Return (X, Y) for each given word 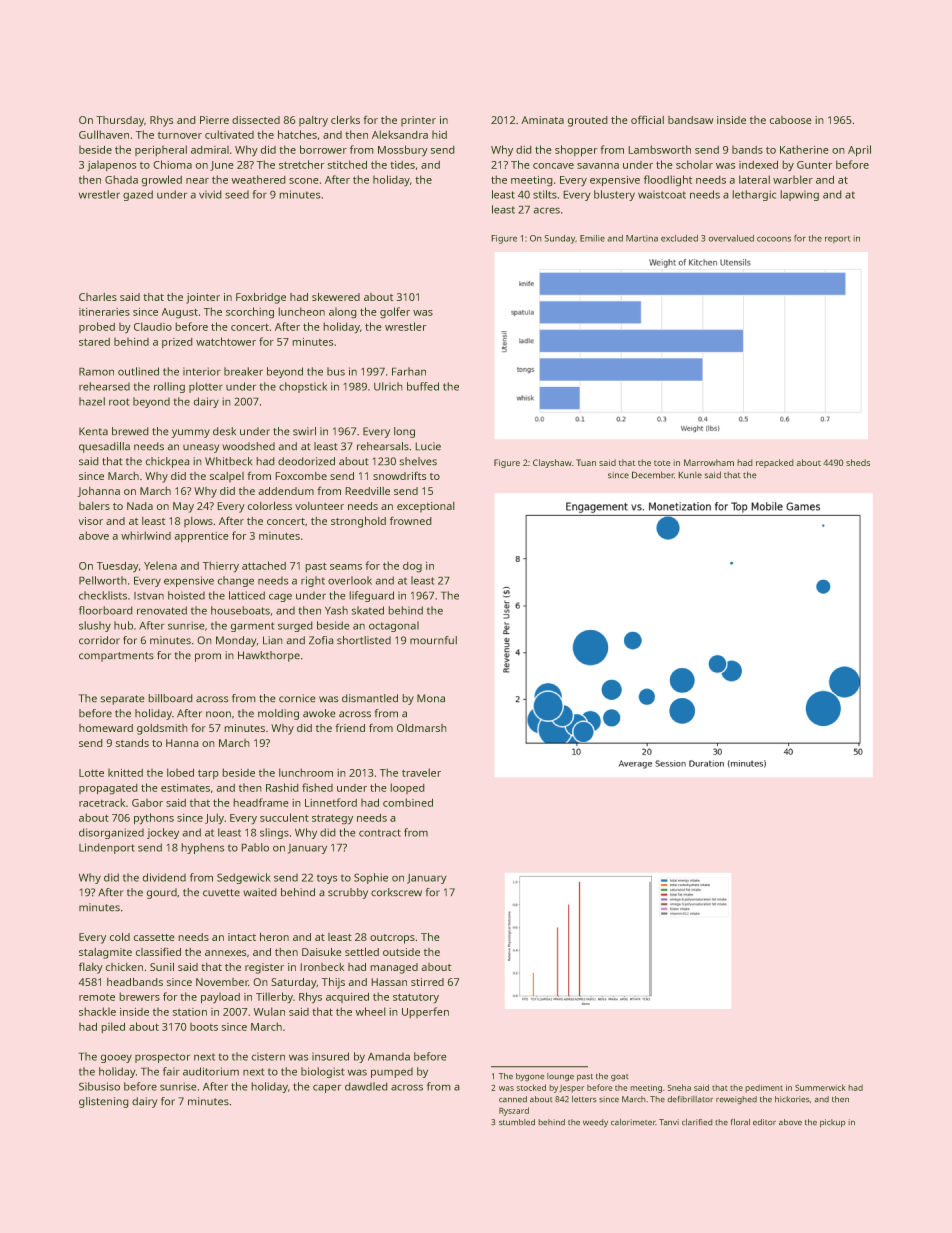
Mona (431, 698)
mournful (433, 640)
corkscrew (396, 892)
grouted (588, 121)
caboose (791, 120)
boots (204, 1026)
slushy (95, 626)
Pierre (214, 120)
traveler (421, 772)
